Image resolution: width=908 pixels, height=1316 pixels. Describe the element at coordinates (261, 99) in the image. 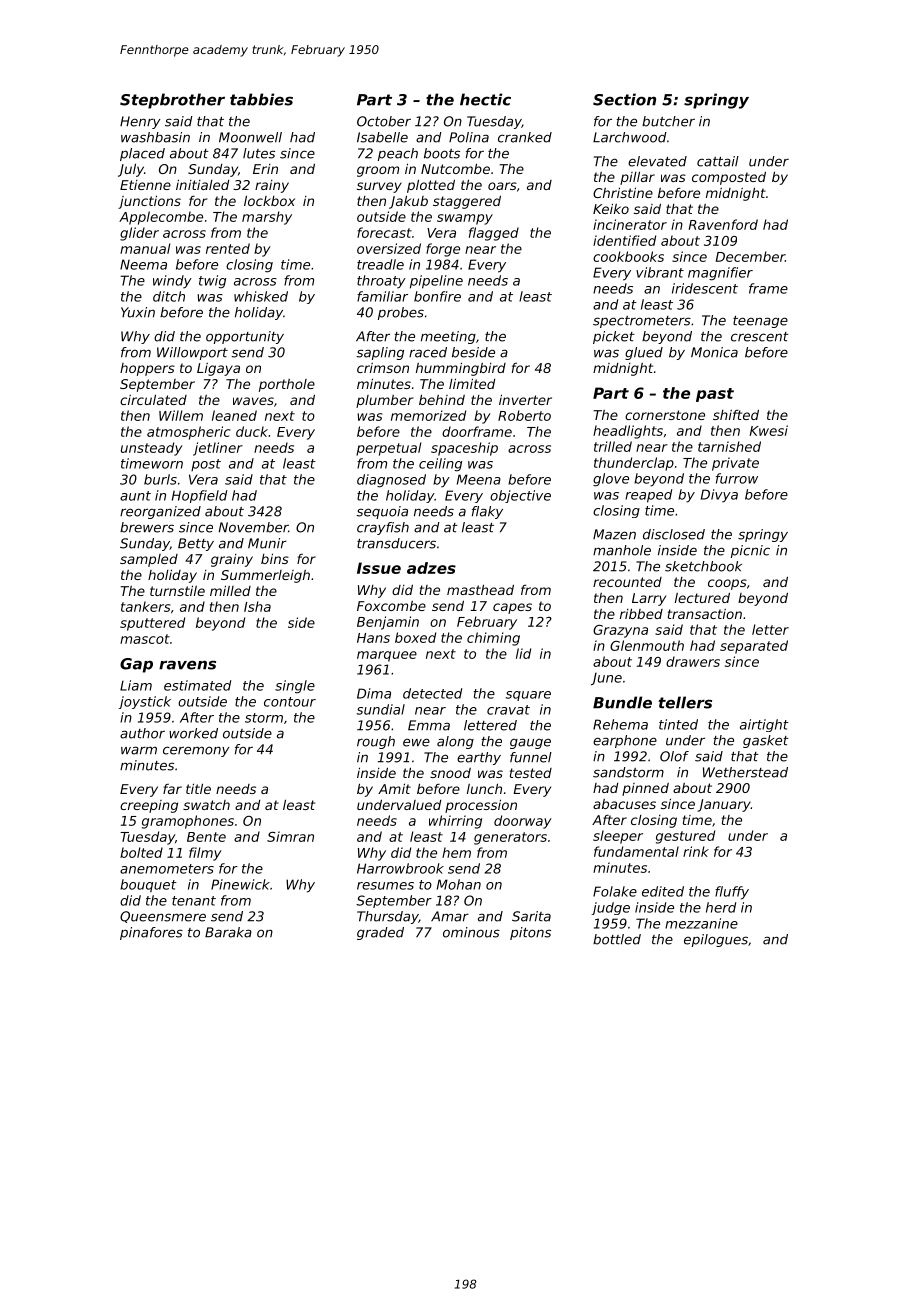

I see `tabbies` at that location.
